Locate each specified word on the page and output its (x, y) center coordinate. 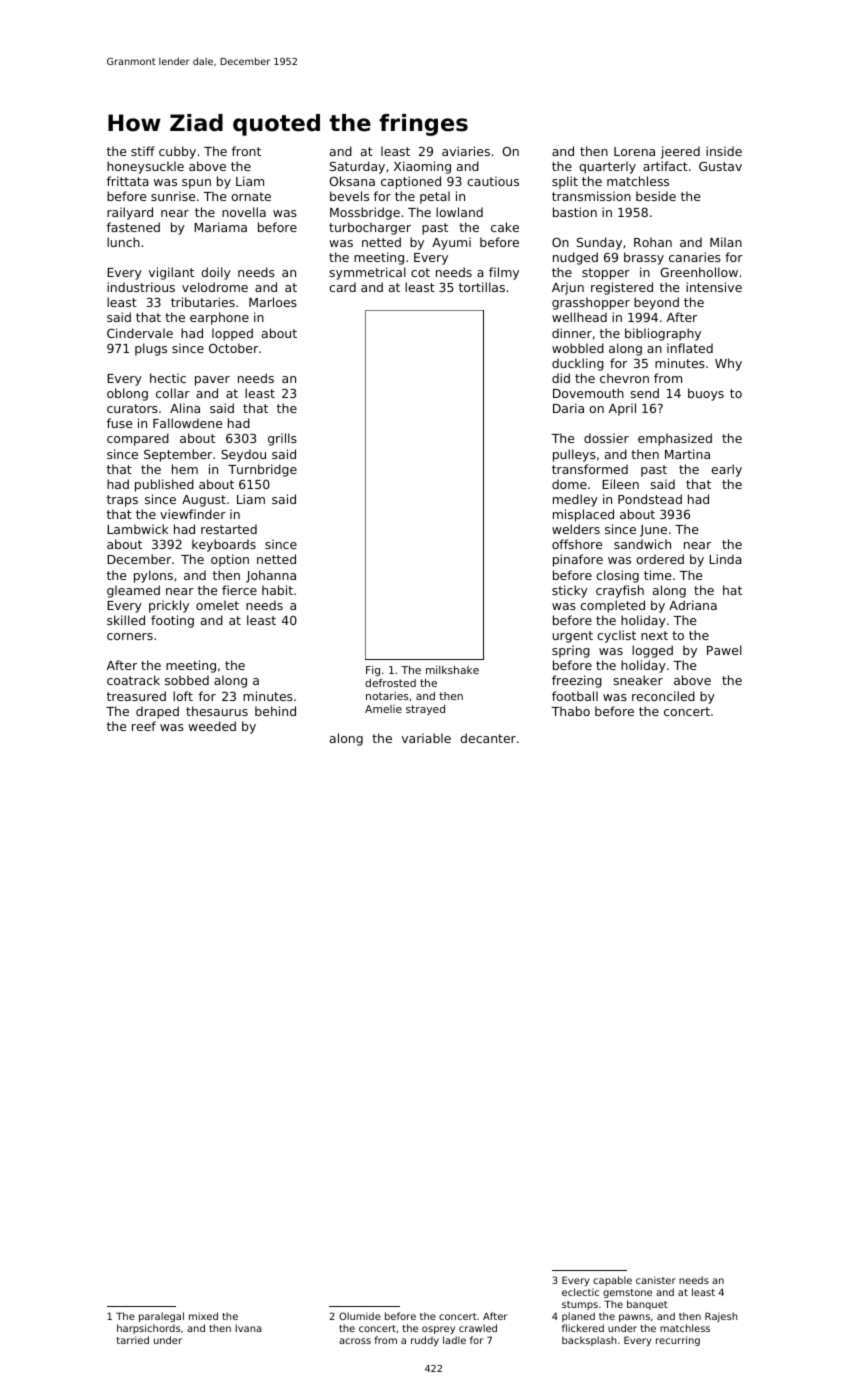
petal (435, 197)
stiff (143, 151)
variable (426, 738)
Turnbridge (262, 470)
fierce (239, 590)
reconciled (663, 696)
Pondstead (650, 499)
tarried (133, 1340)
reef (144, 726)
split (565, 182)
